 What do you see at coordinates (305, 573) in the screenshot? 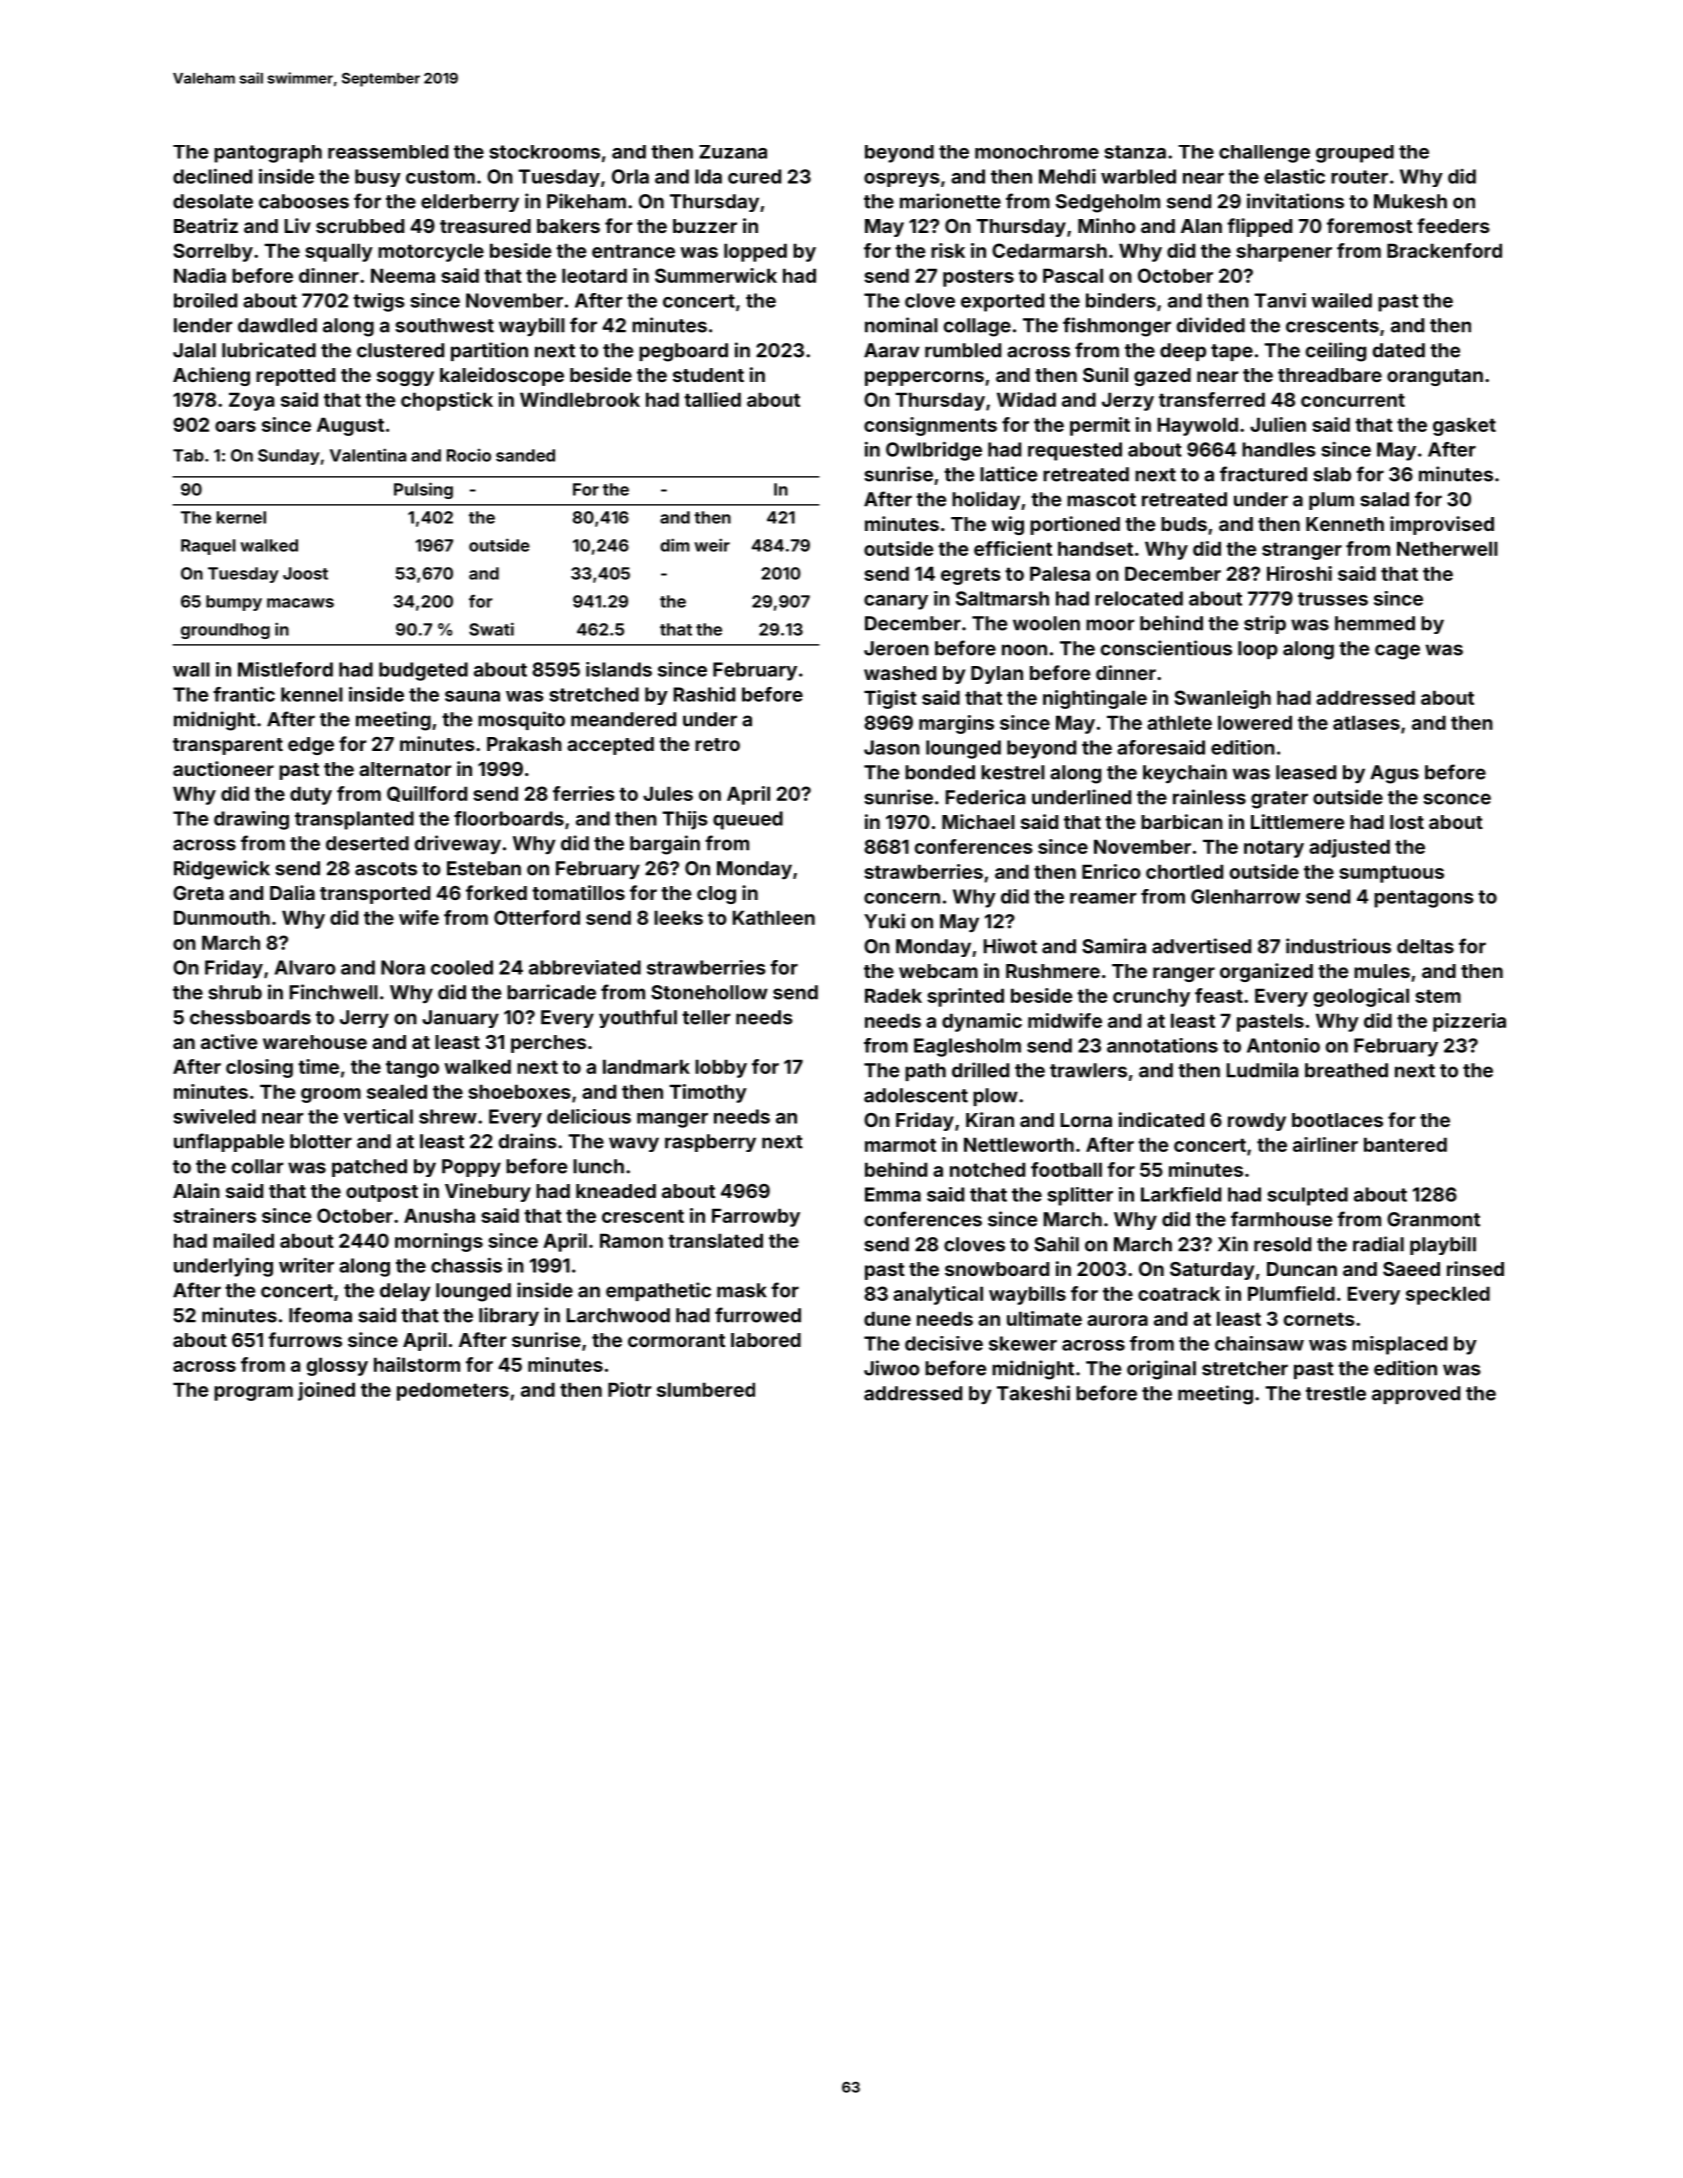
I see `Joost` at bounding box center [305, 573].
